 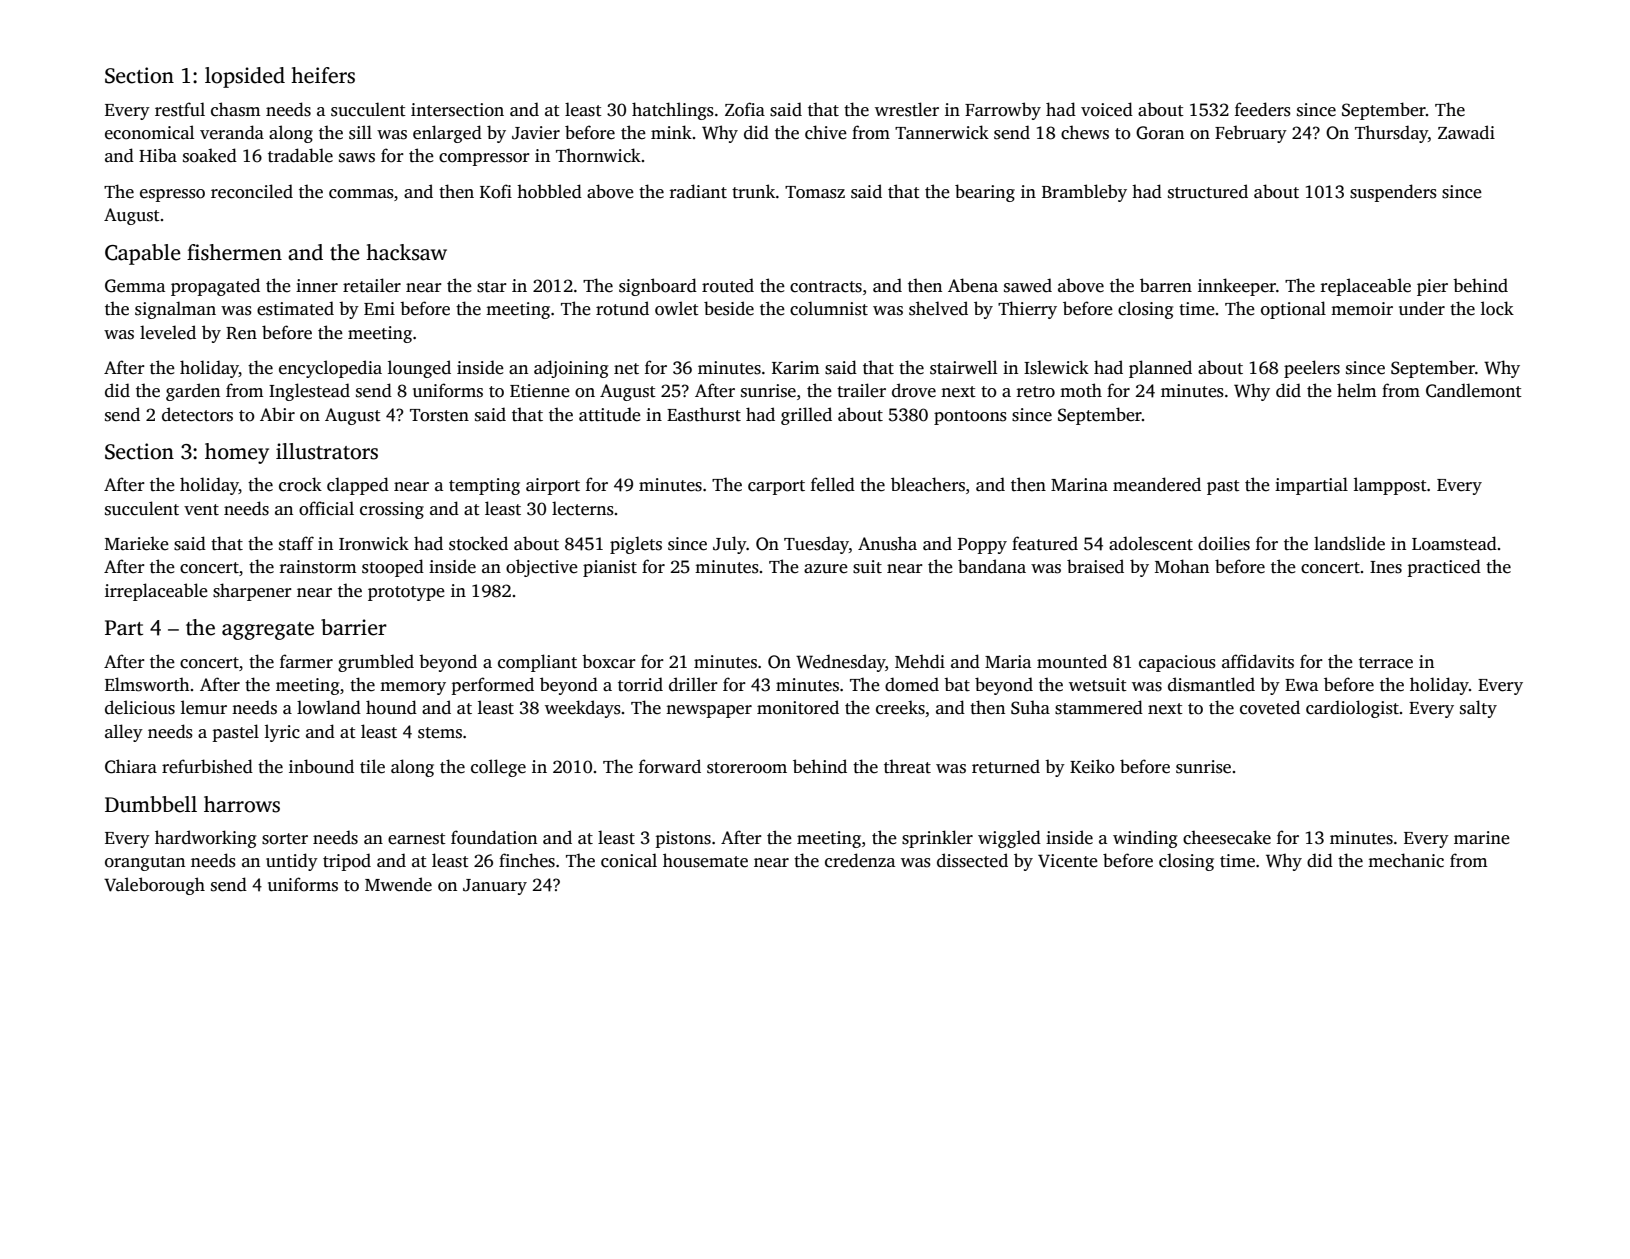 I want to click on forward, so click(x=670, y=766).
